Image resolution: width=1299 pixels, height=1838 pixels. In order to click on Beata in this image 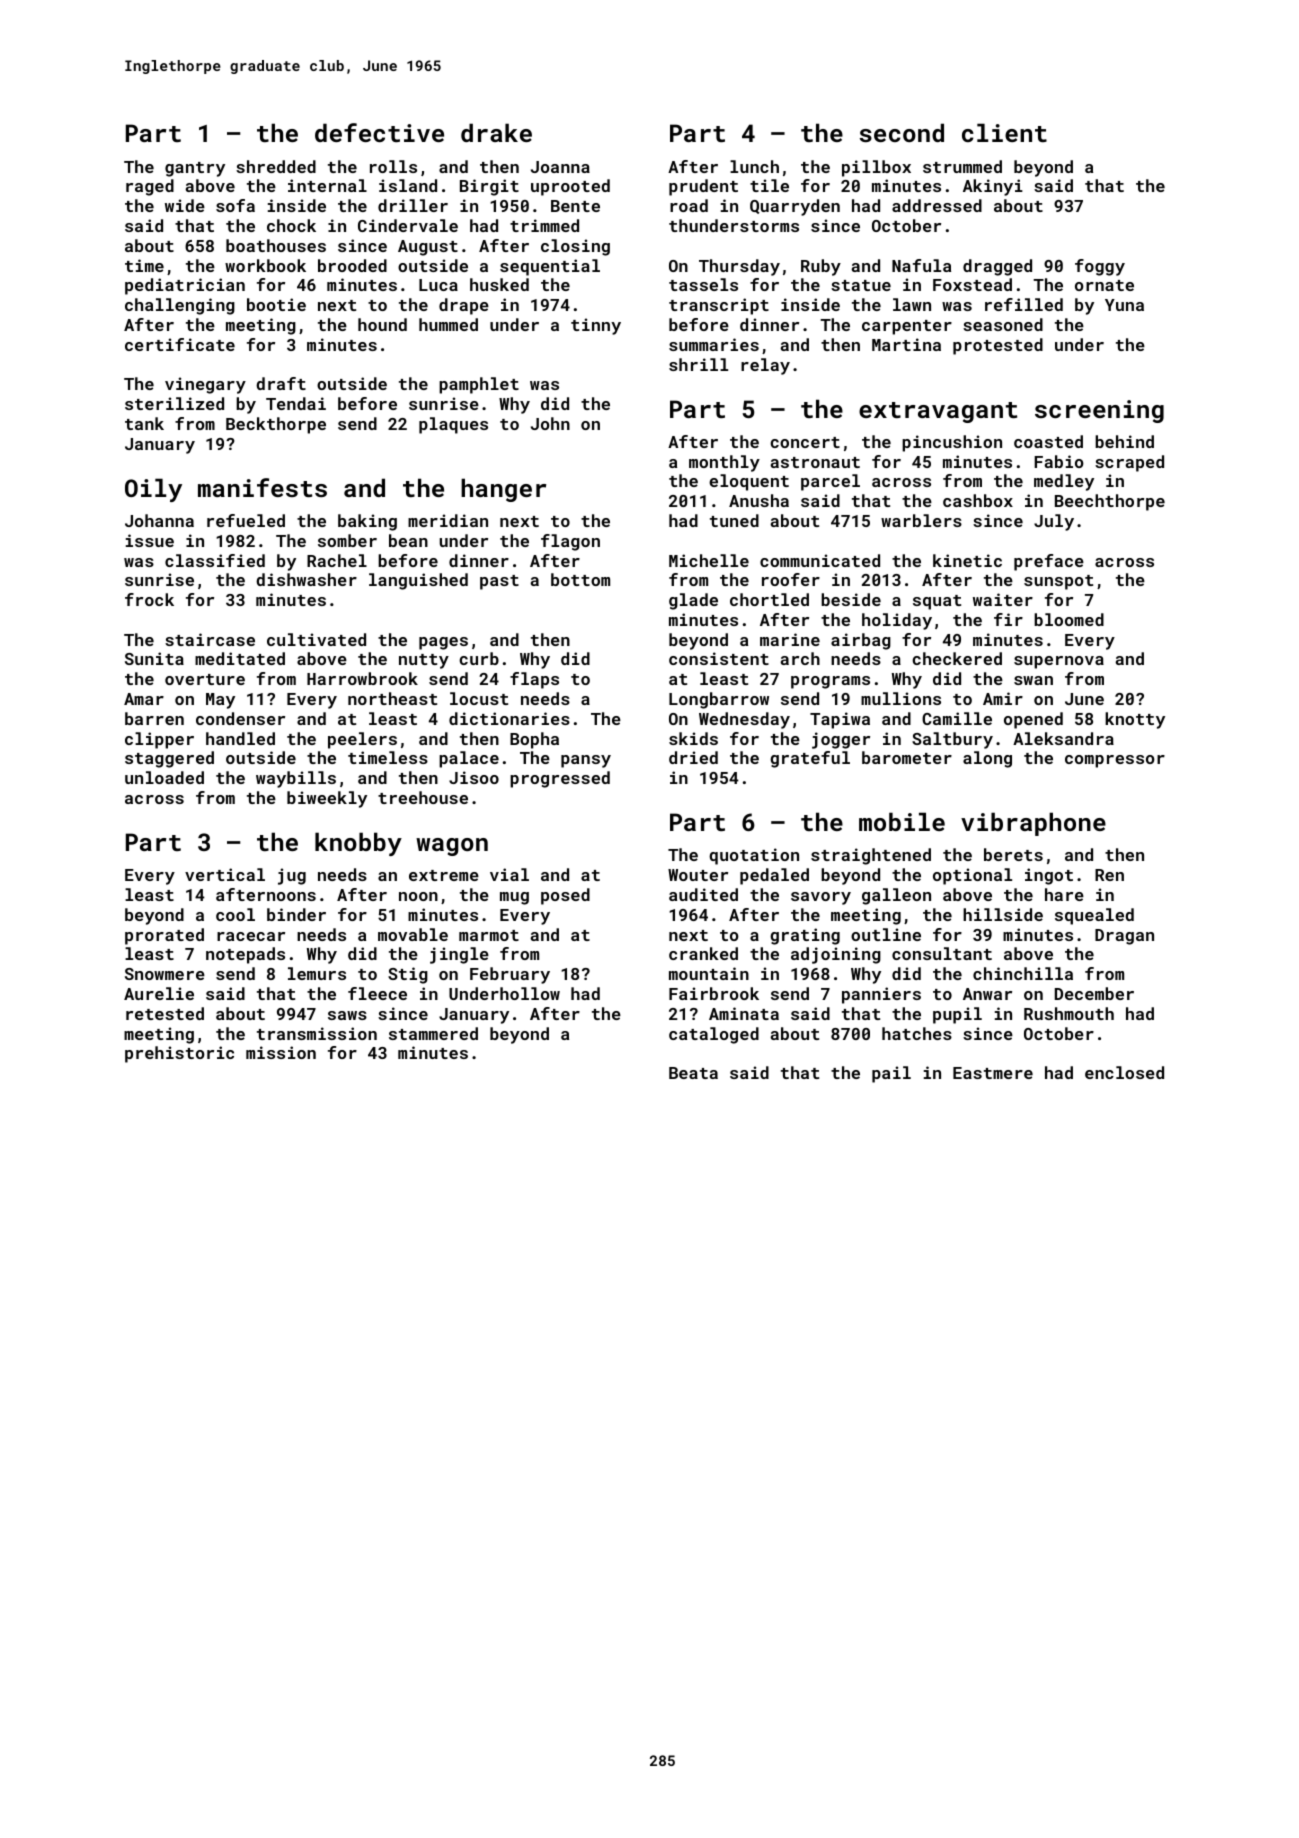, I will do `click(693, 1073)`.
